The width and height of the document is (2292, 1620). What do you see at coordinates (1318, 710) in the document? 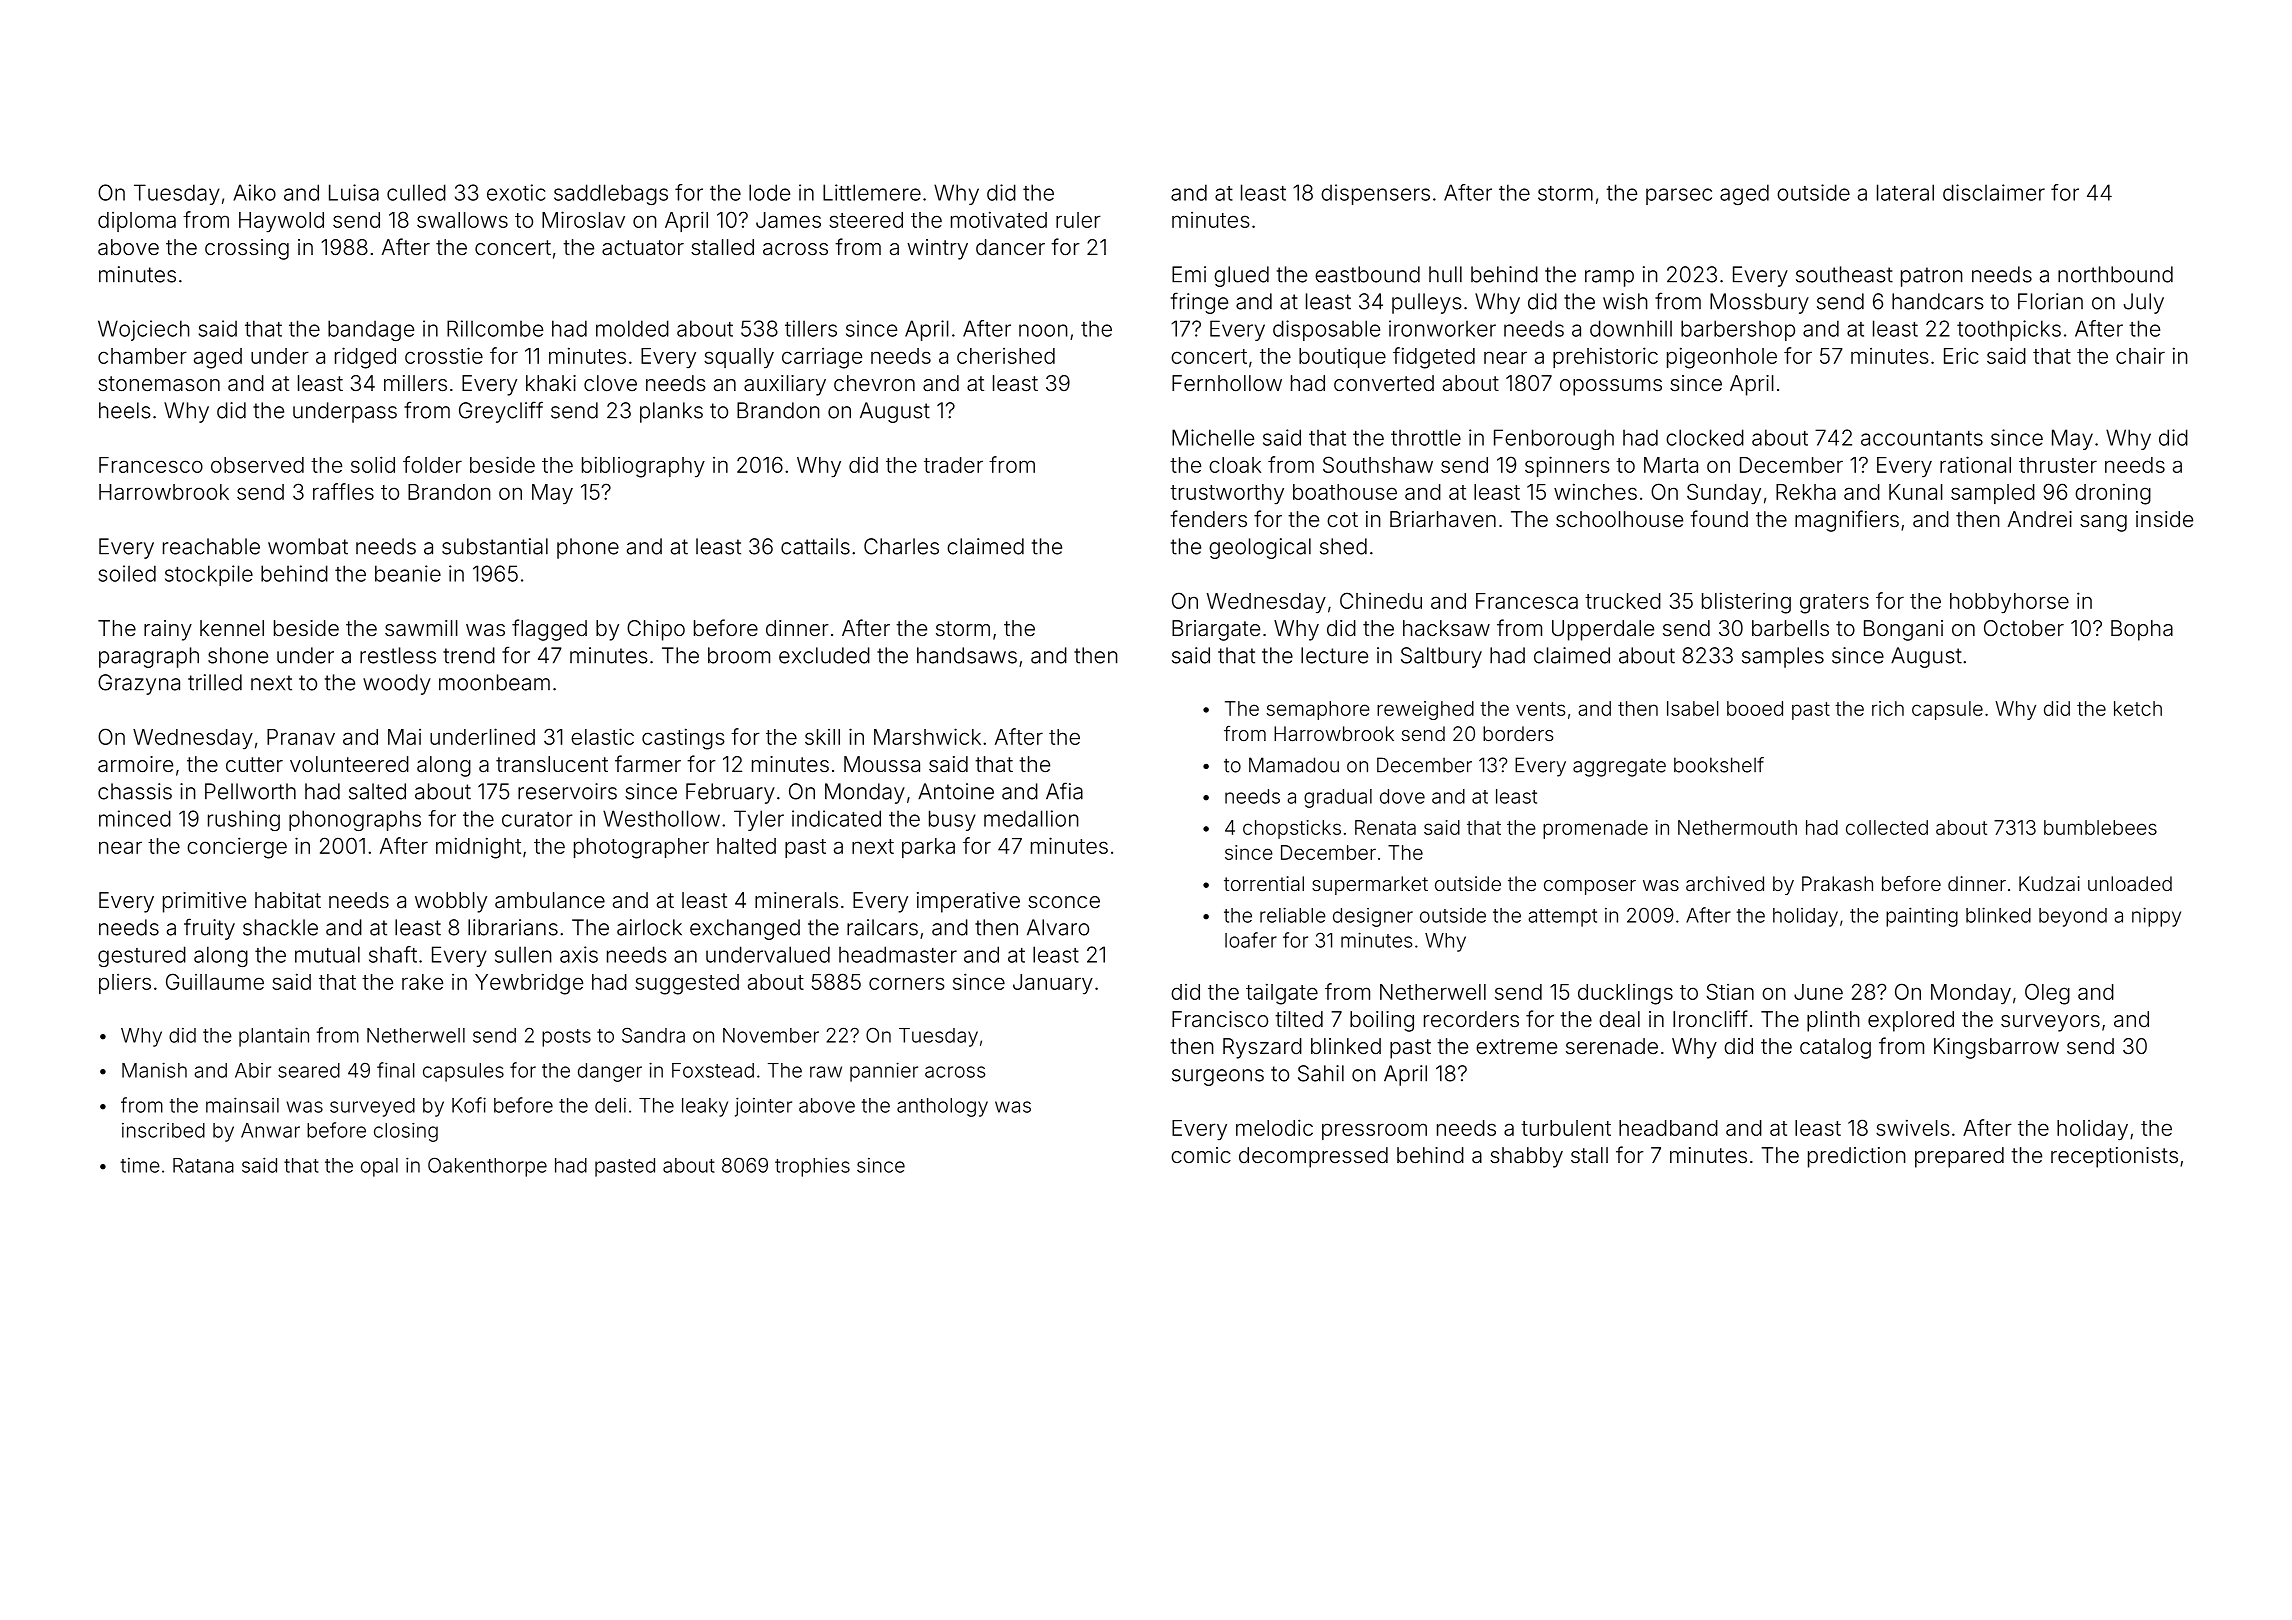
I see `semaphore` at bounding box center [1318, 710].
